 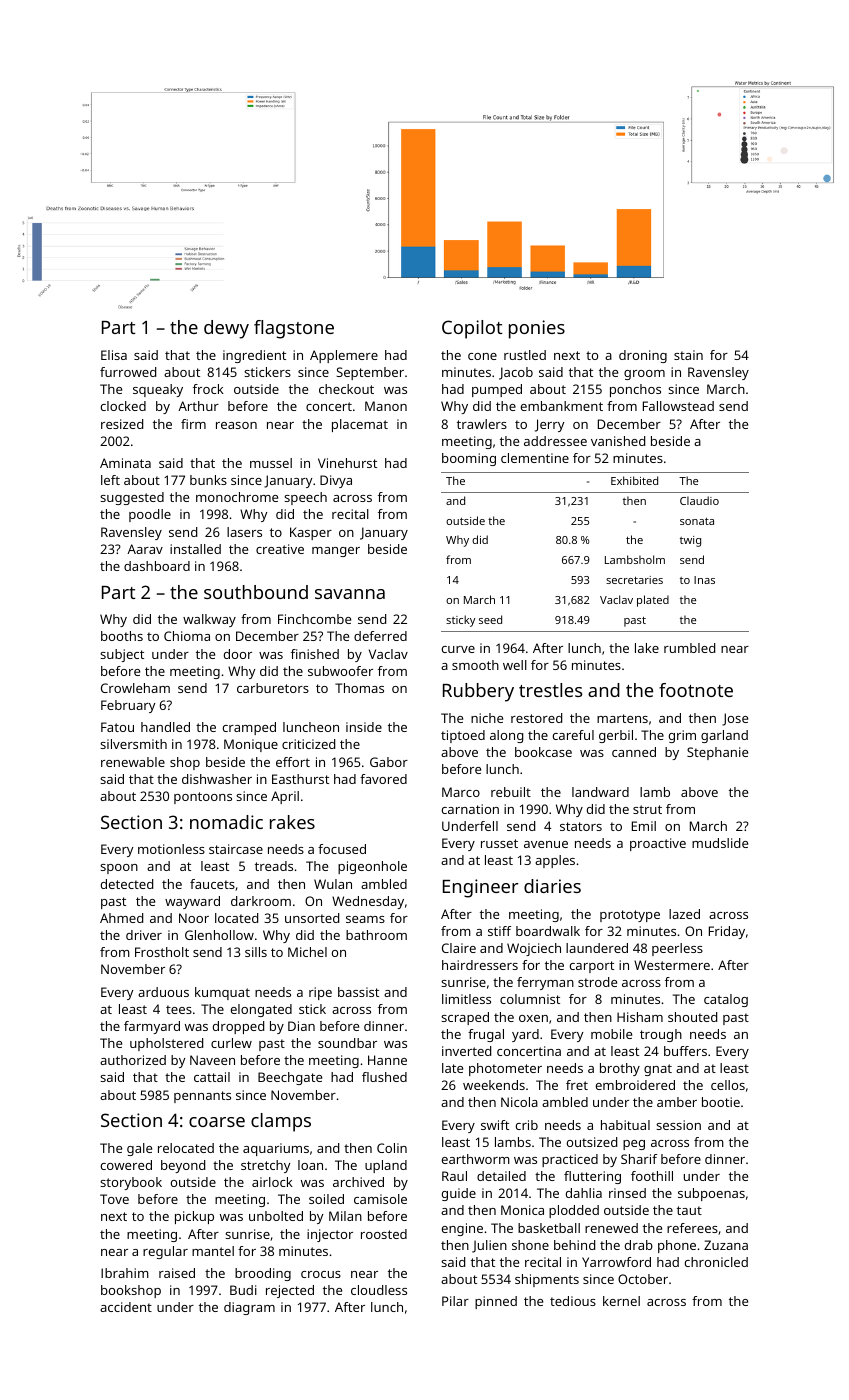 I want to click on russet, so click(x=499, y=843).
